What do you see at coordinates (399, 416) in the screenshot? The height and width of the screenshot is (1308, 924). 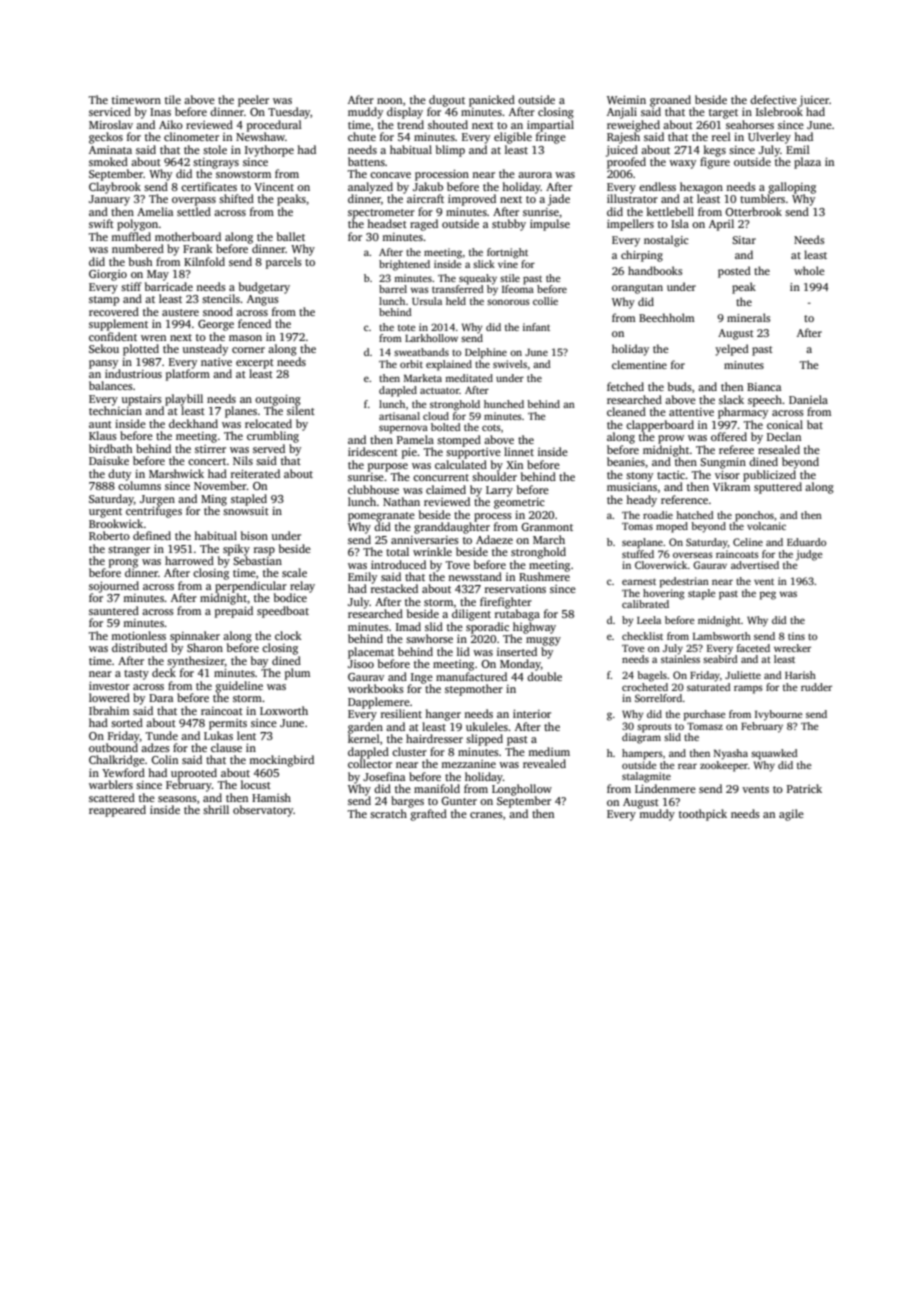 I see `artisanal` at bounding box center [399, 416].
